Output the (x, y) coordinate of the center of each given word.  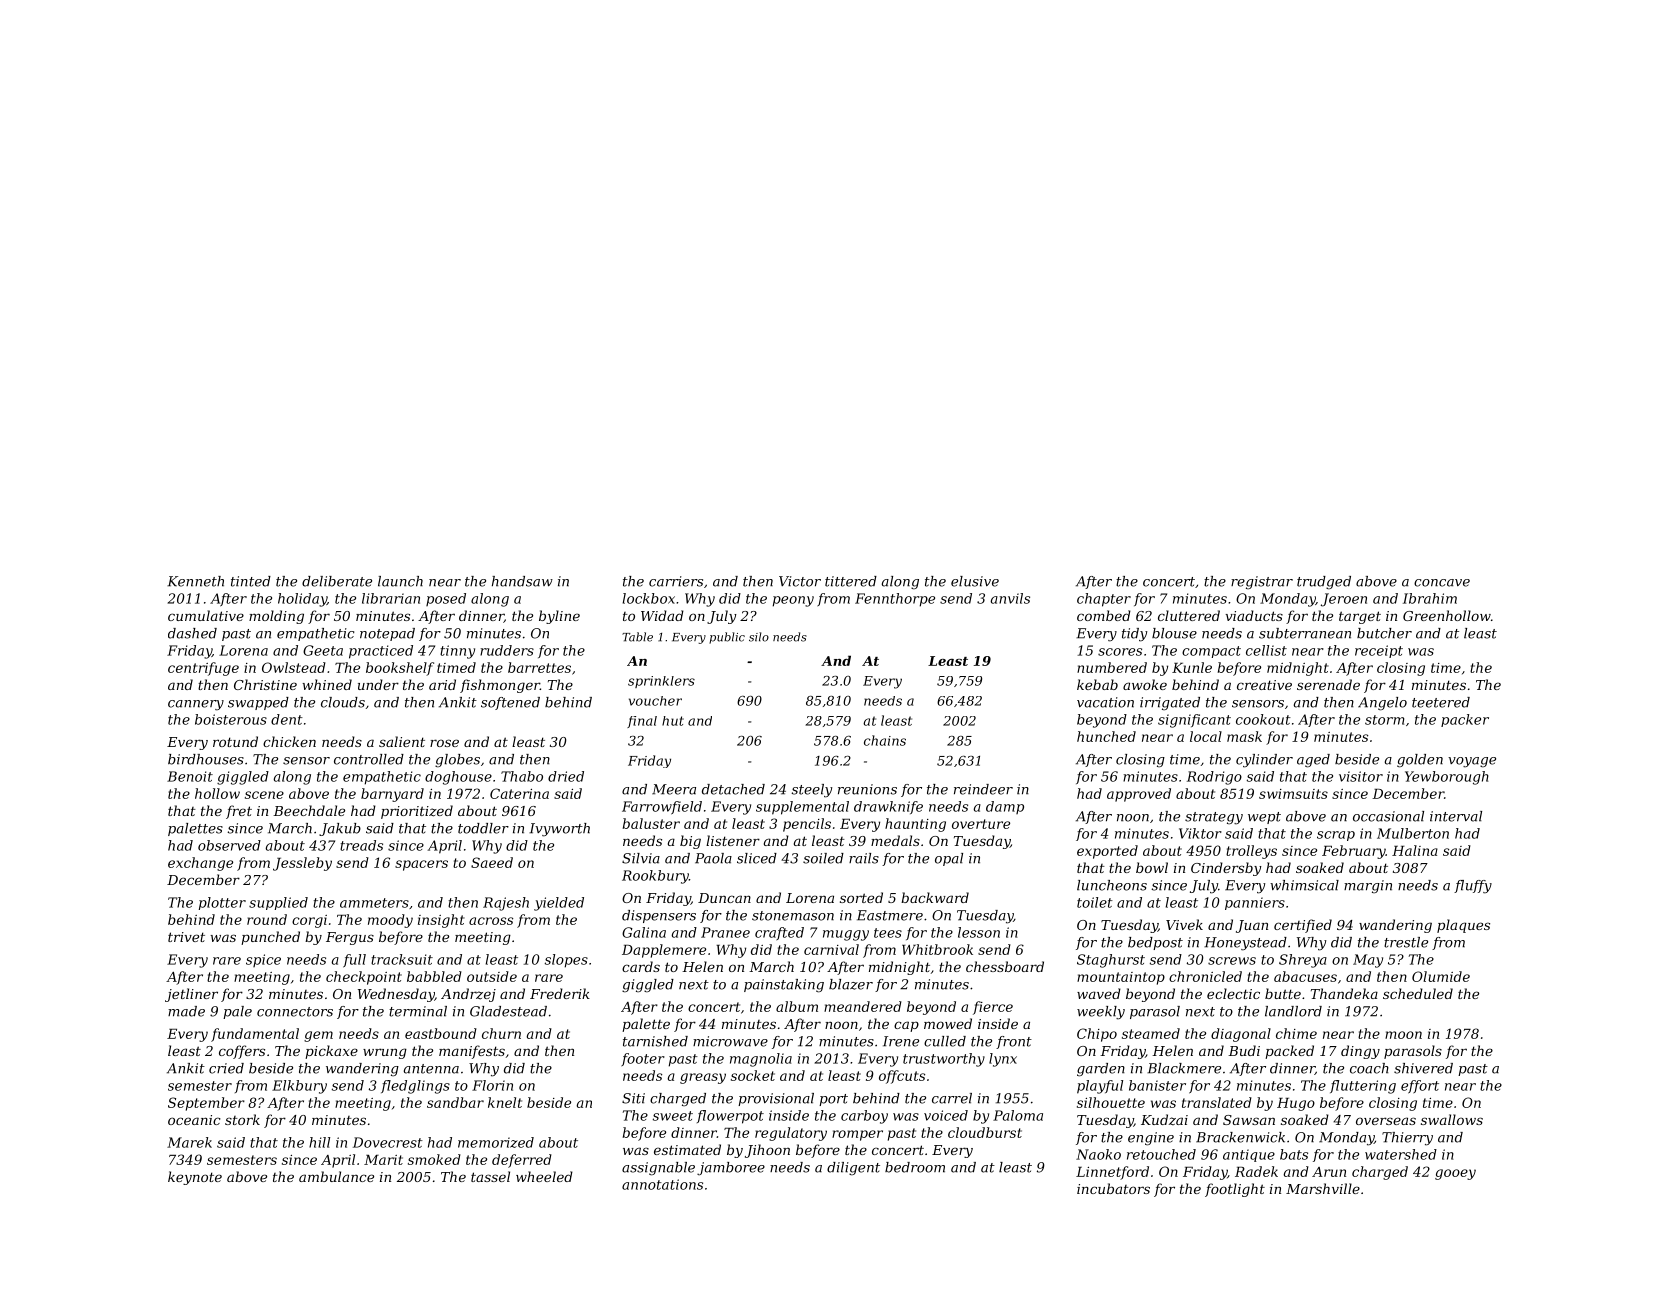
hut (673, 721)
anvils (1010, 598)
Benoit (190, 776)
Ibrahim (1430, 598)
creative (1264, 685)
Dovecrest (388, 1142)
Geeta (323, 650)
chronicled (1205, 976)
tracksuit (402, 959)
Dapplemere (664, 951)
